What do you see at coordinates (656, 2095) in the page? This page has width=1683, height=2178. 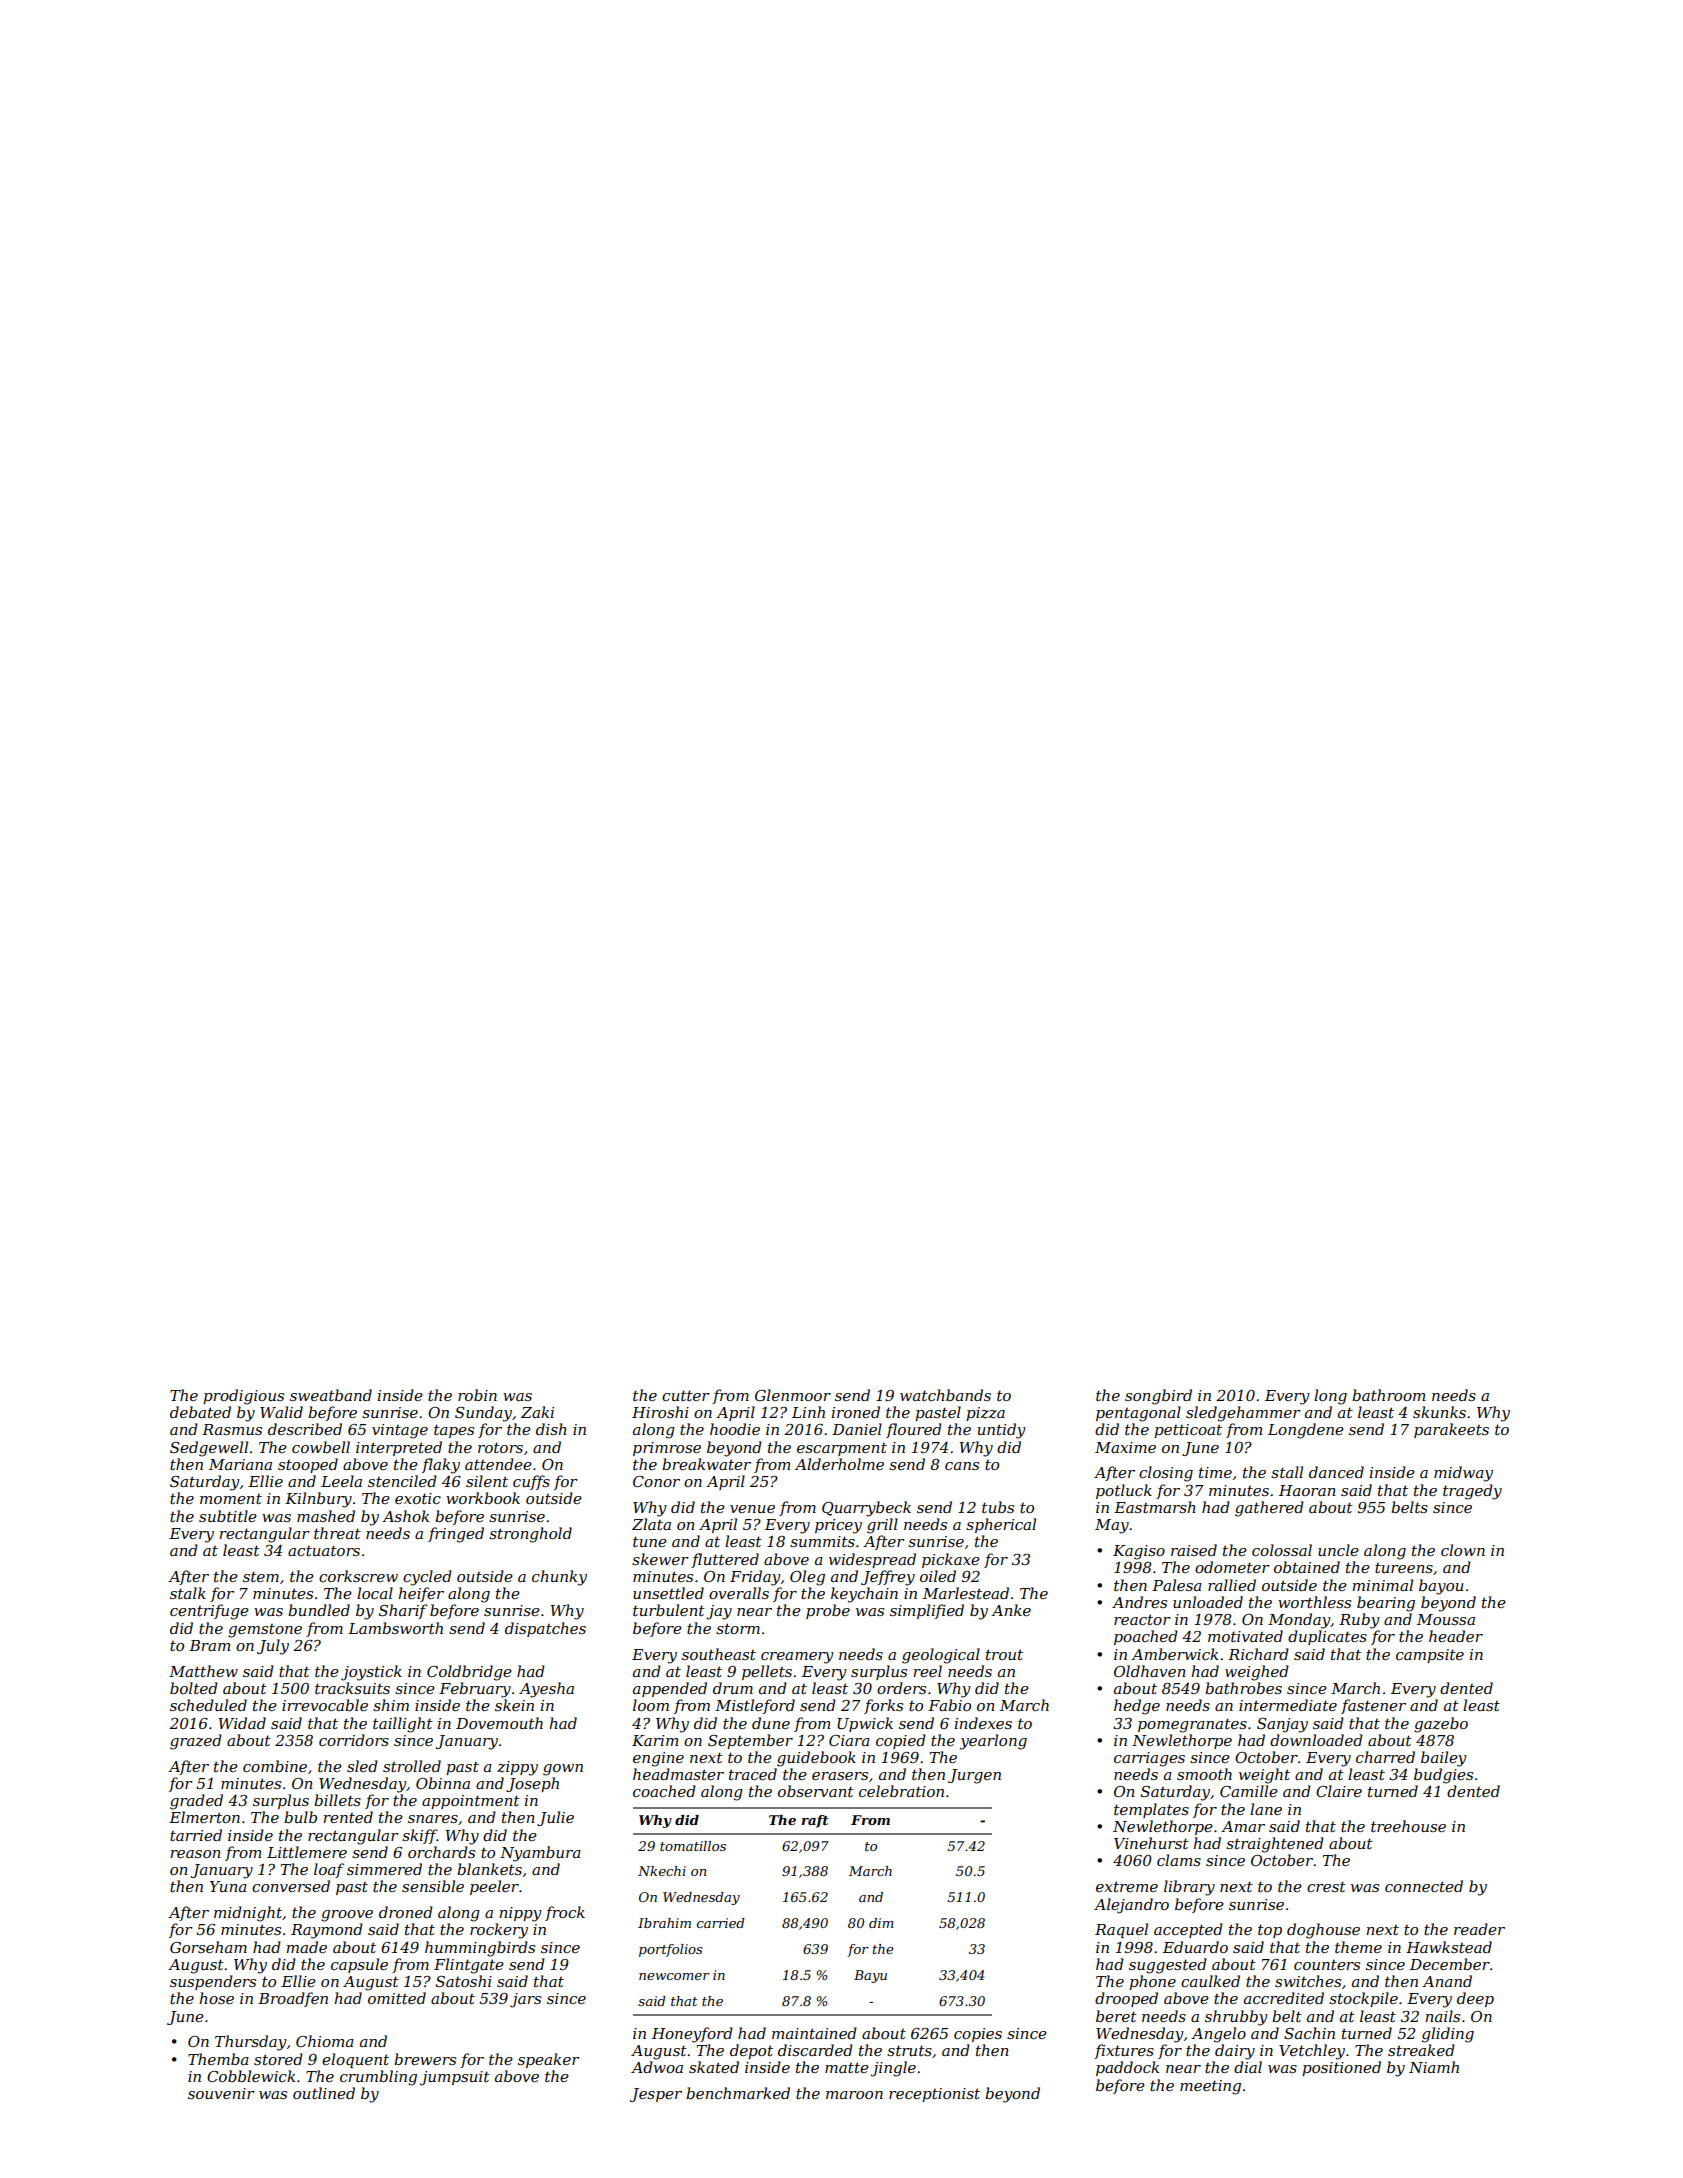 I see `Jesper` at bounding box center [656, 2095].
